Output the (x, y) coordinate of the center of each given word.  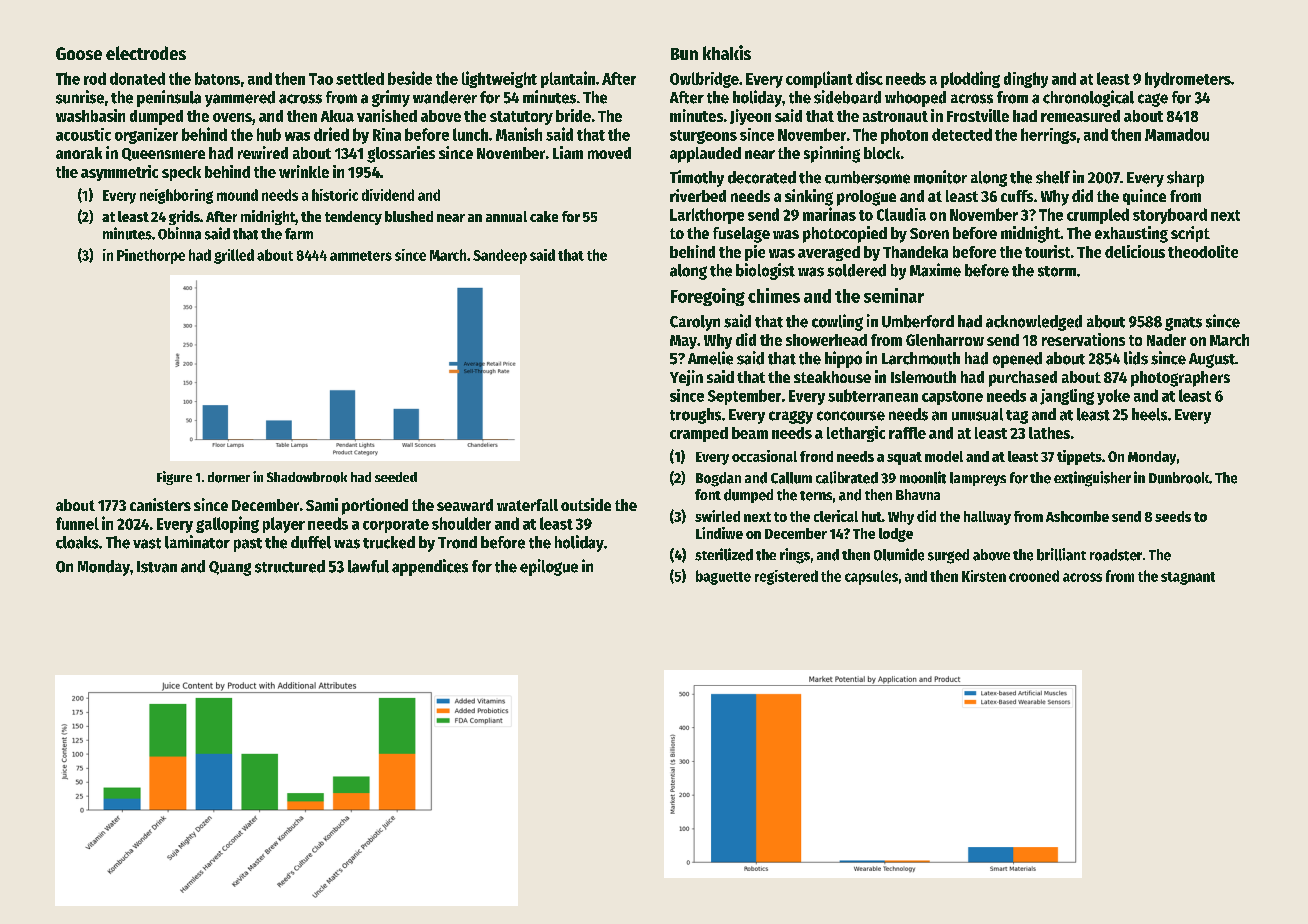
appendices (430, 567)
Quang (230, 568)
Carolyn (695, 323)
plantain (568, 79)
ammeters (361, 256)
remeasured (1080, 116)
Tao (321, 79)
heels (1149, 414)
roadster (1116, 555)
